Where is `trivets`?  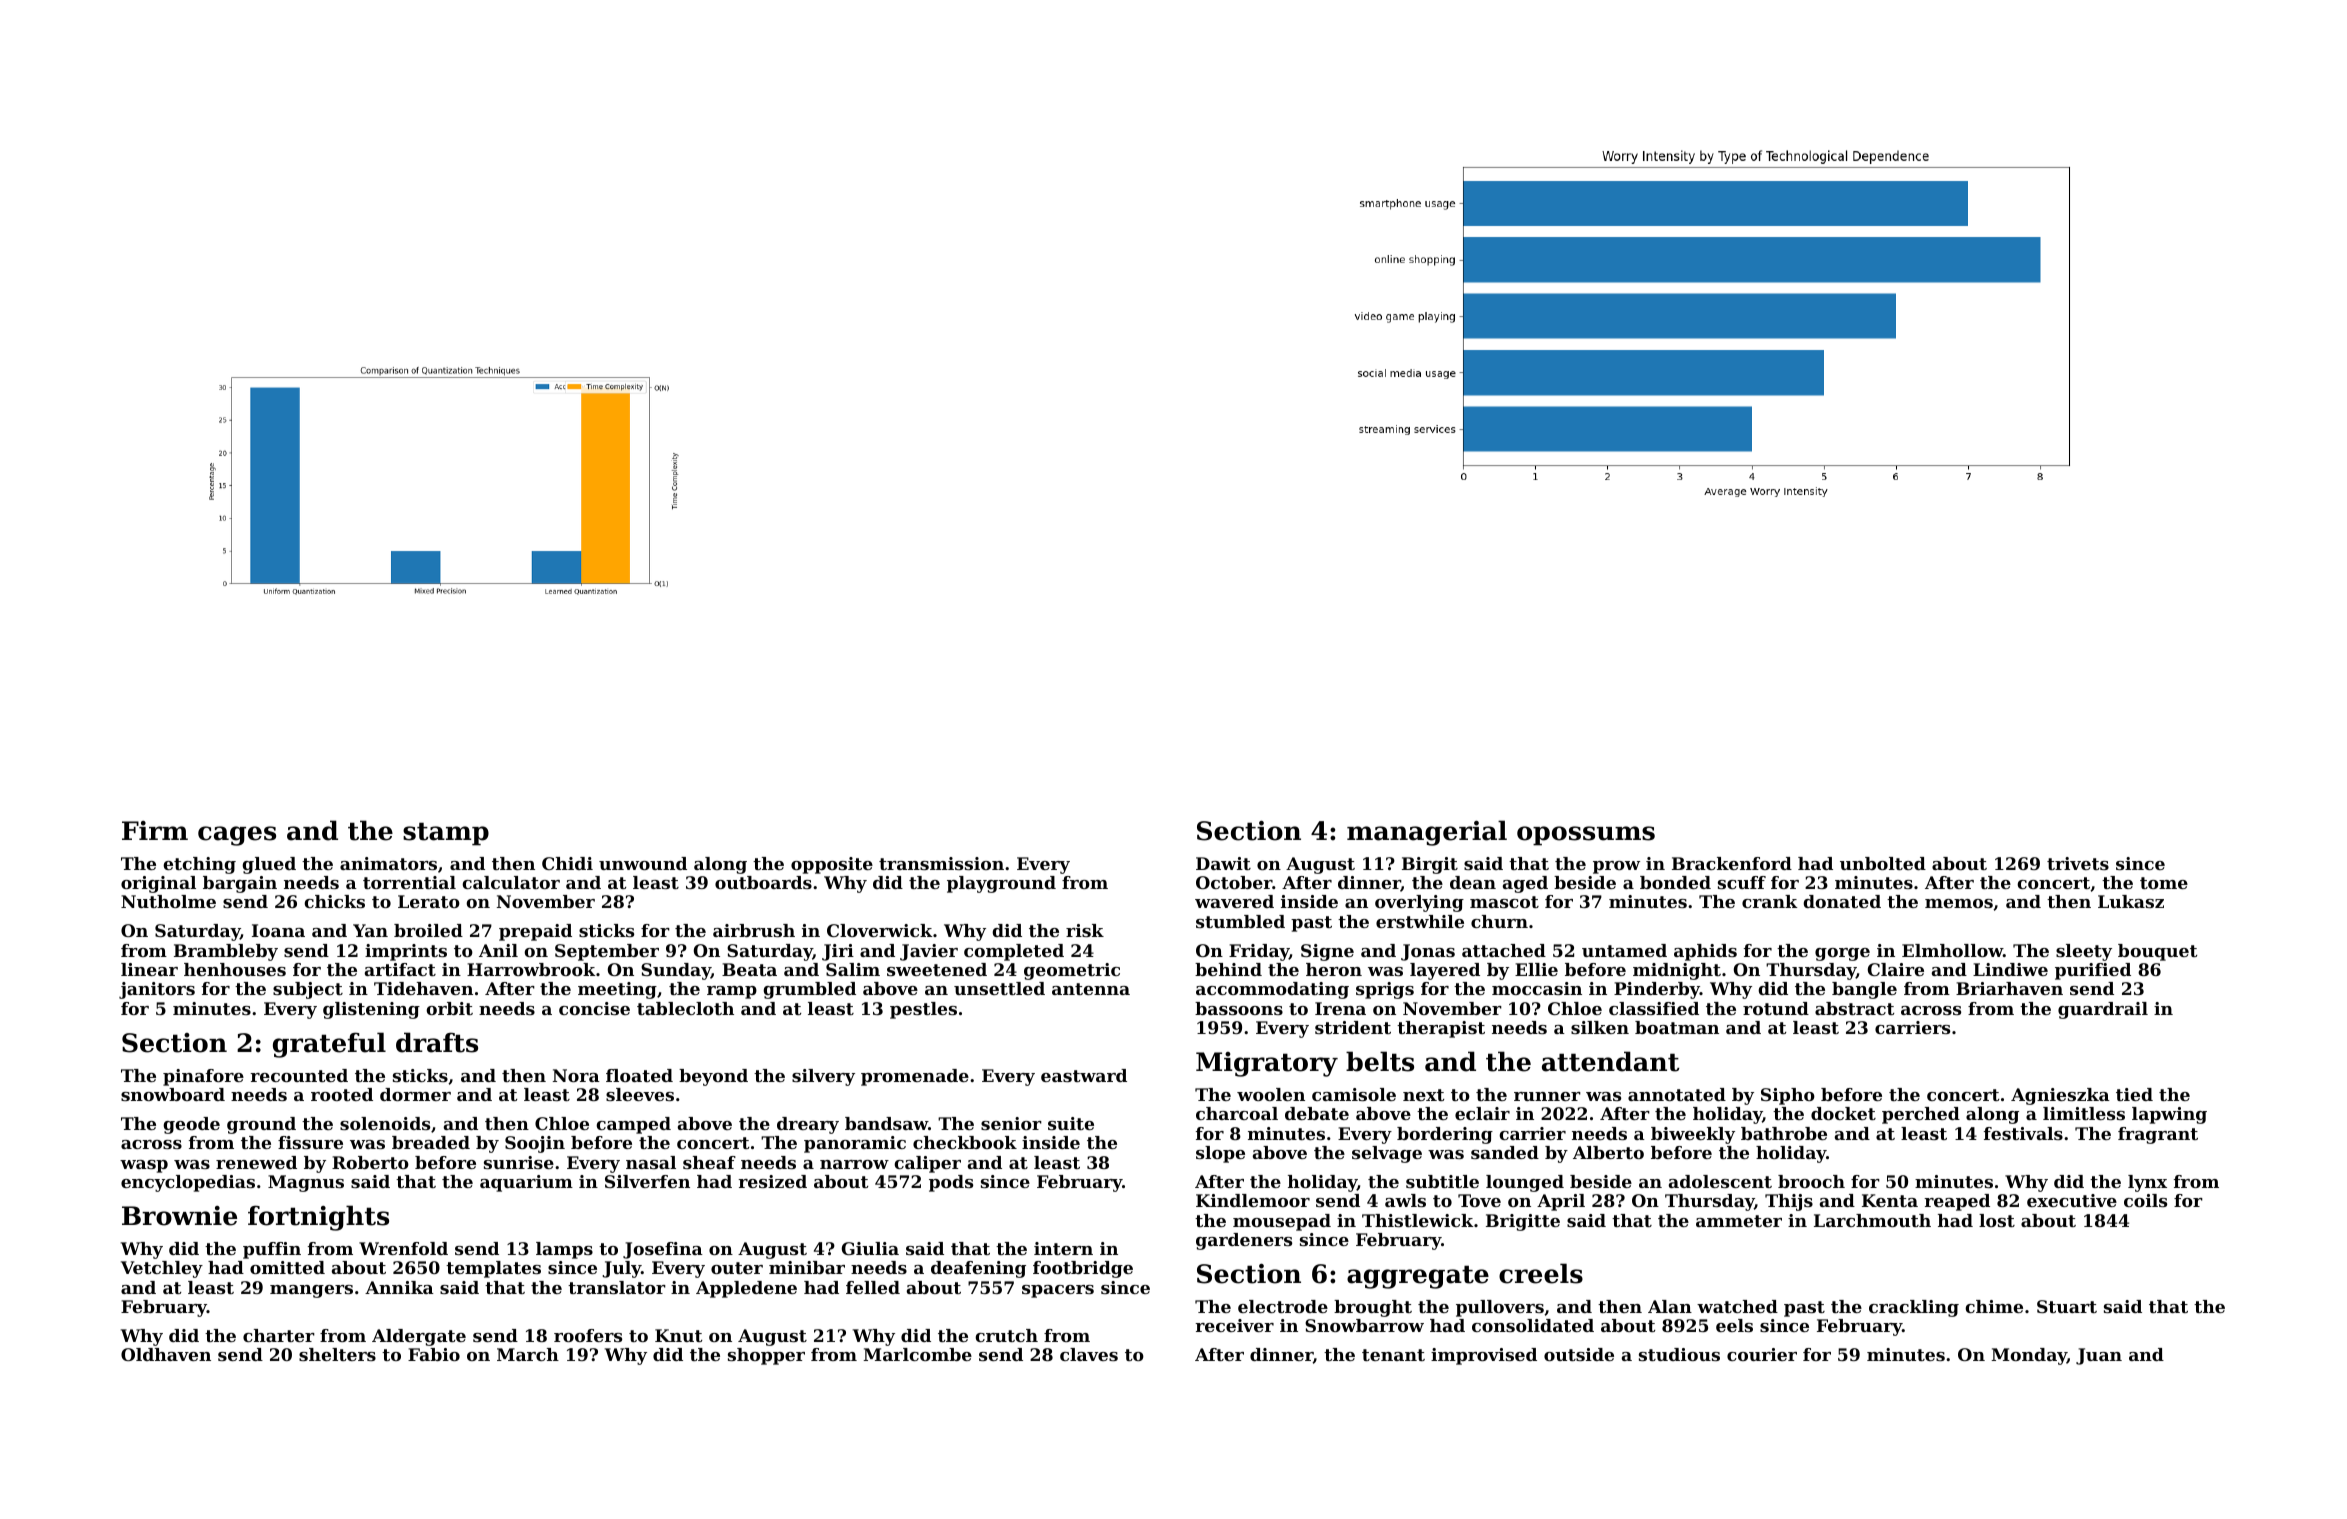
trivets is located at coordinates (2078, 863).
